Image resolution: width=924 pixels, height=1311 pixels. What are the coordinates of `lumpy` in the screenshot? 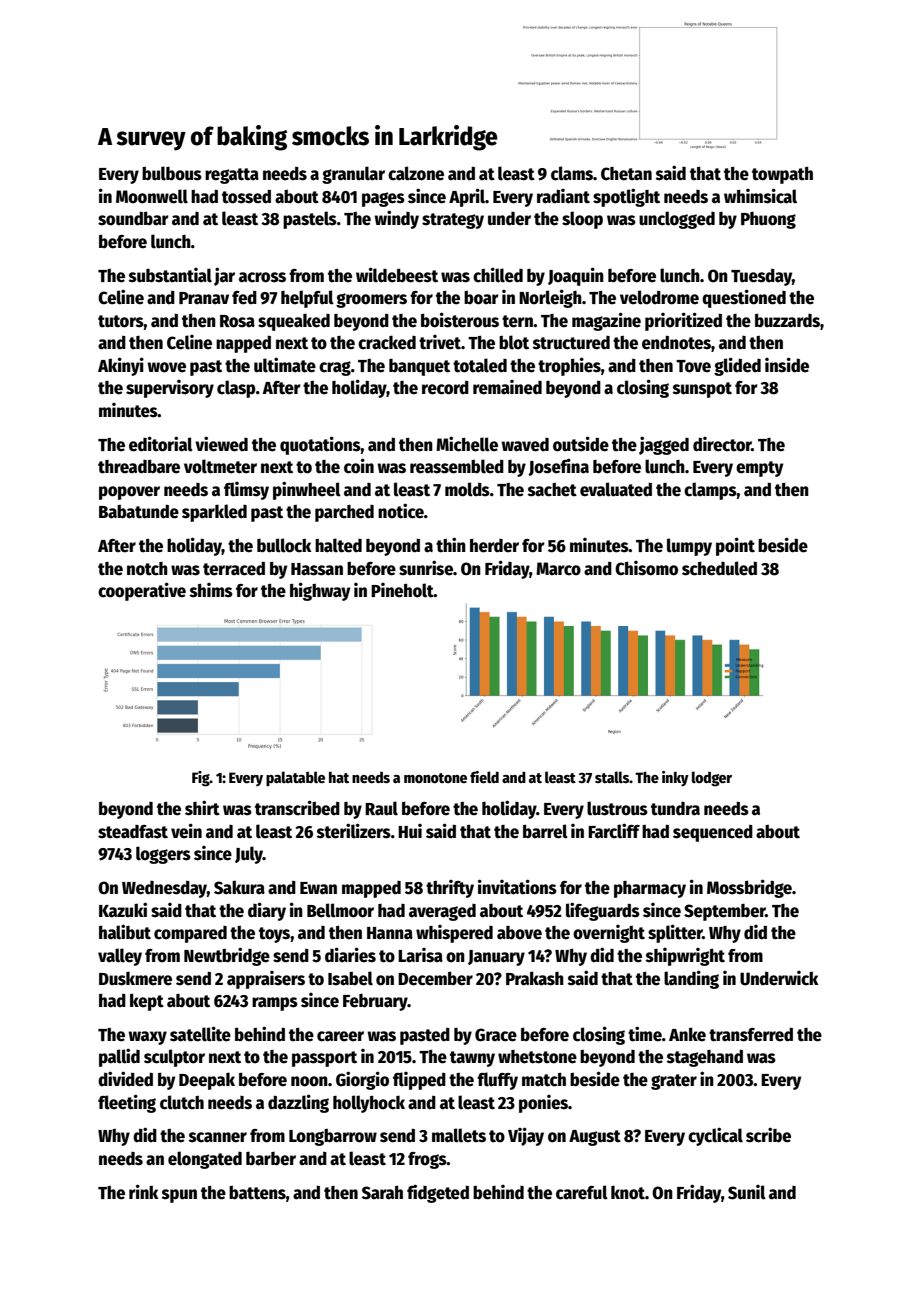 It's located at (689, 547).
